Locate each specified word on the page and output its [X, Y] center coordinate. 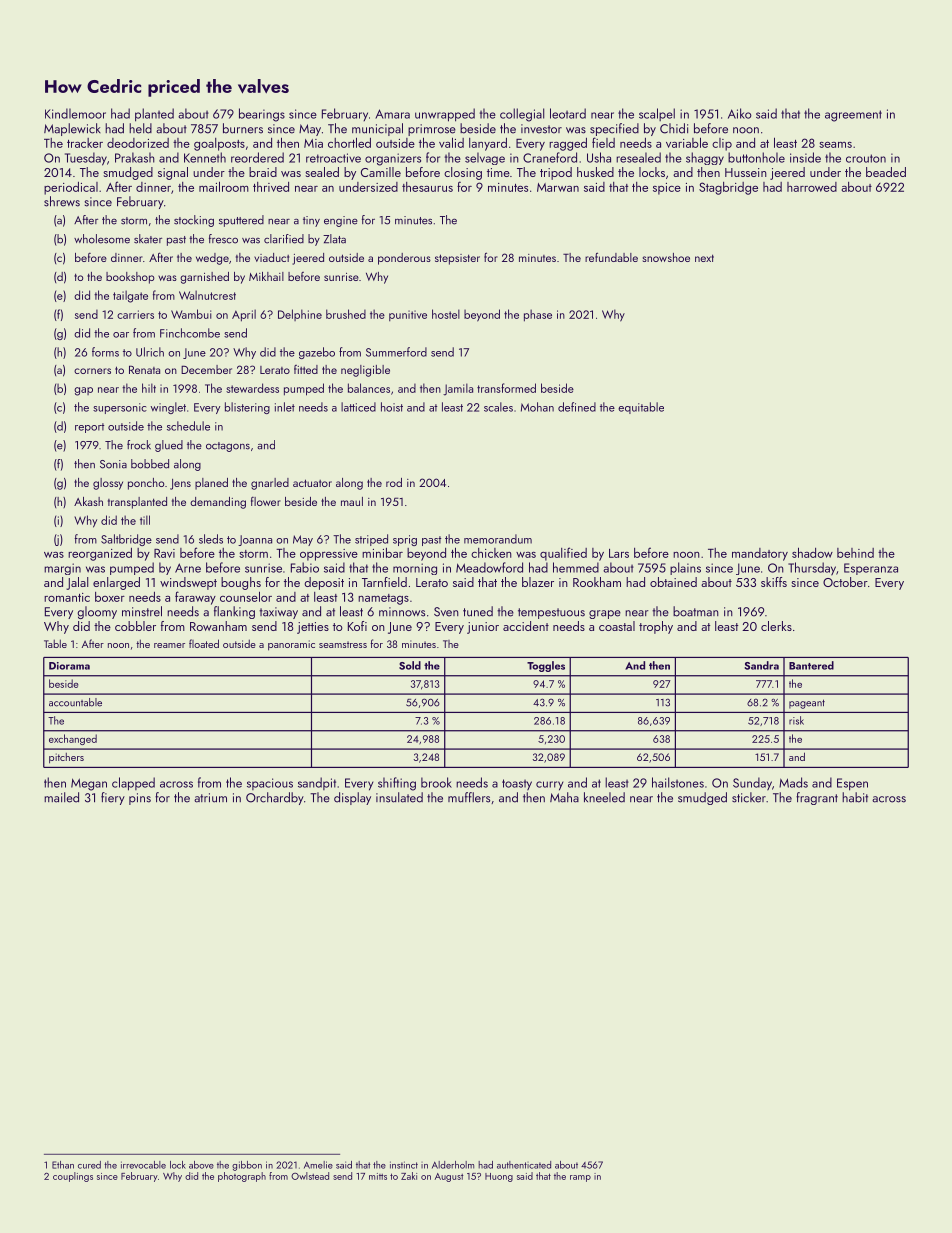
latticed [358, 407]
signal [173, 173]
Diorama [69, 666]
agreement [853, 116]
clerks [776, 626]
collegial [522, 115]
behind [855, 553]
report [90, 428]
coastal [617, 626]
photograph [242, 1177]
